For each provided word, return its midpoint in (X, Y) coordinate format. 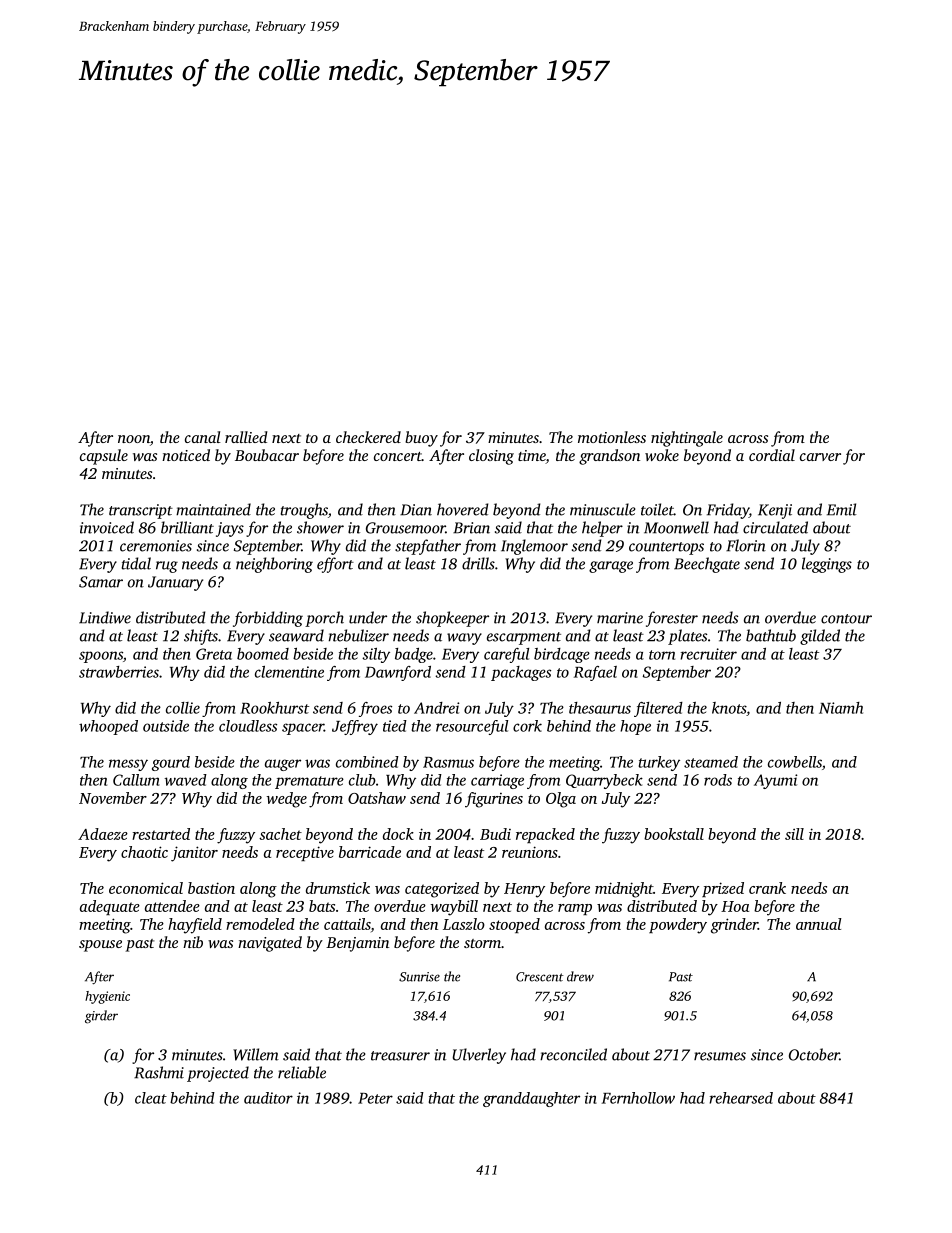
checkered (368, 437)
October (814, 1054)
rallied (246, 437)
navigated (270, 944)
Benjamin (357, 944)
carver (820, 457)
